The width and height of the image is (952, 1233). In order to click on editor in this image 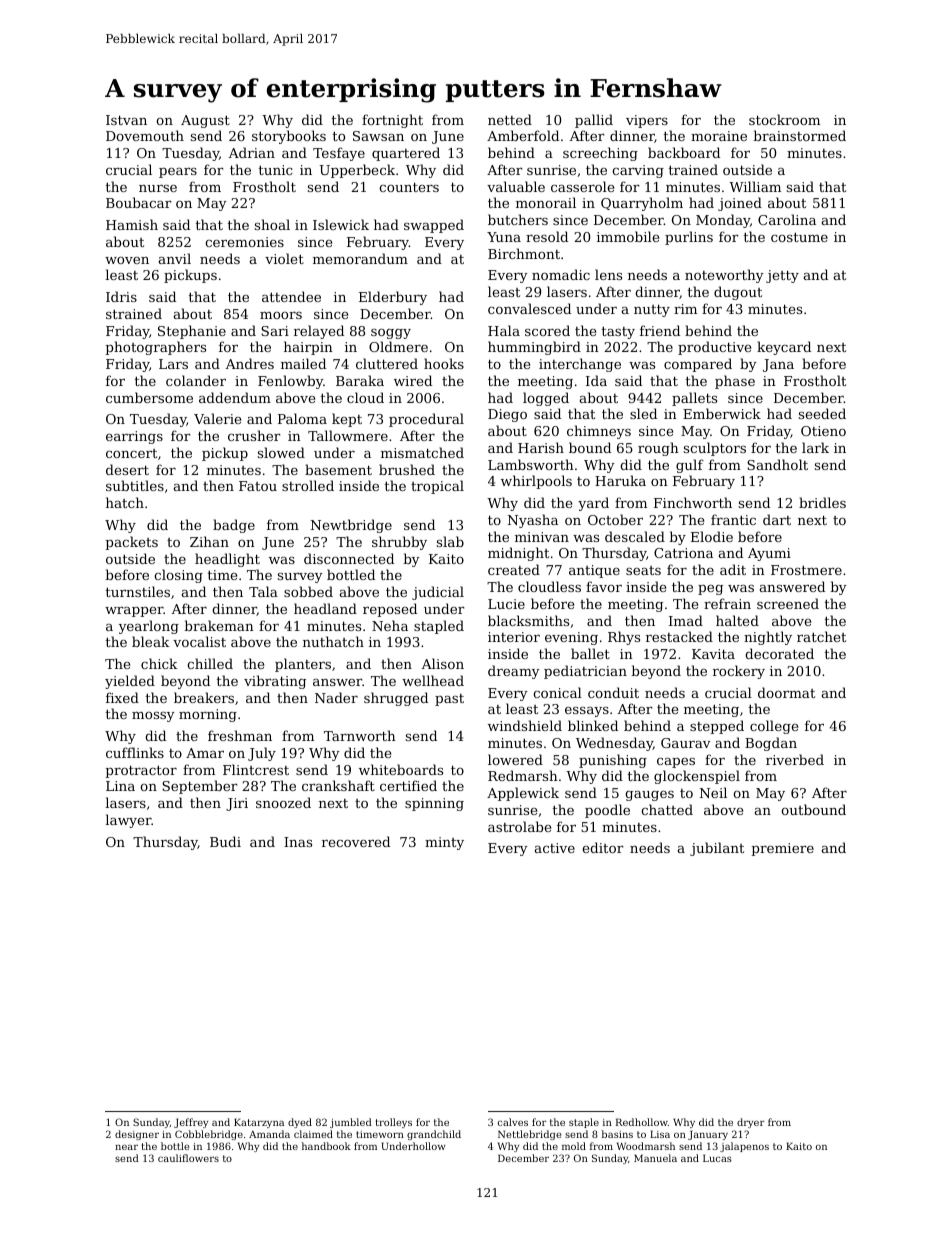, I will do `click(603, 847)`.
